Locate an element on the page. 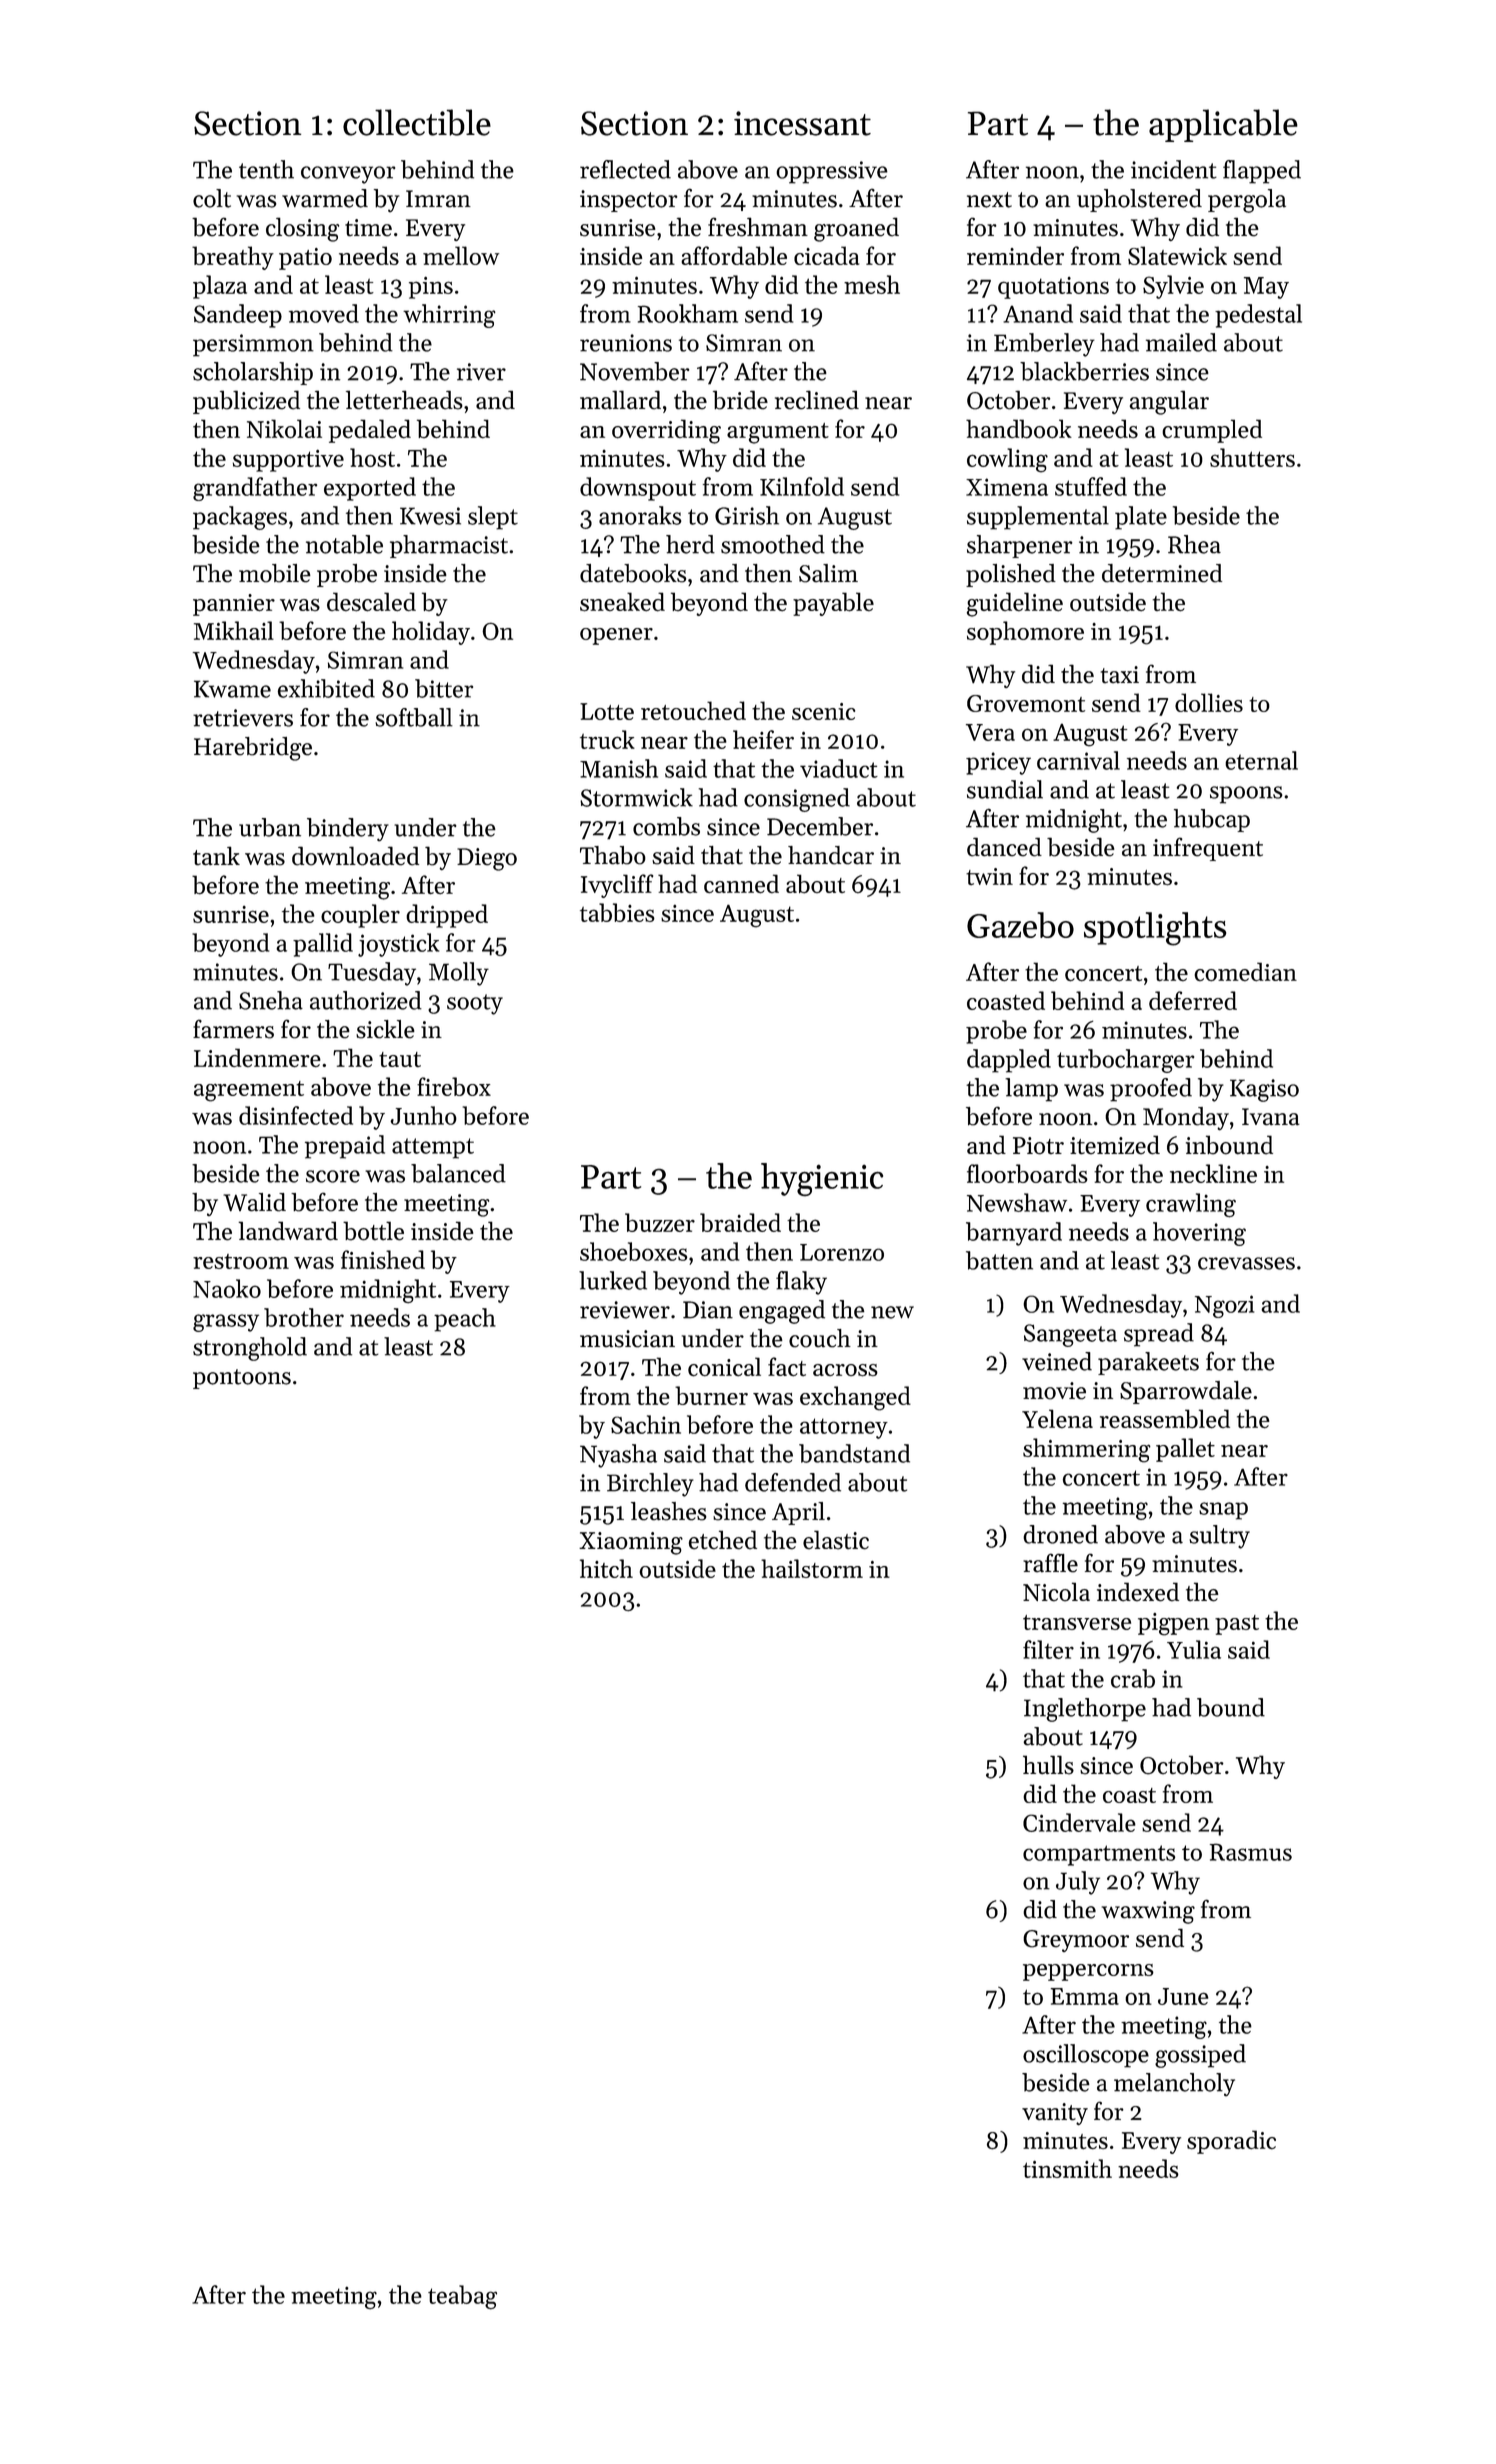  reclined is located at coordinates (817, 400).
